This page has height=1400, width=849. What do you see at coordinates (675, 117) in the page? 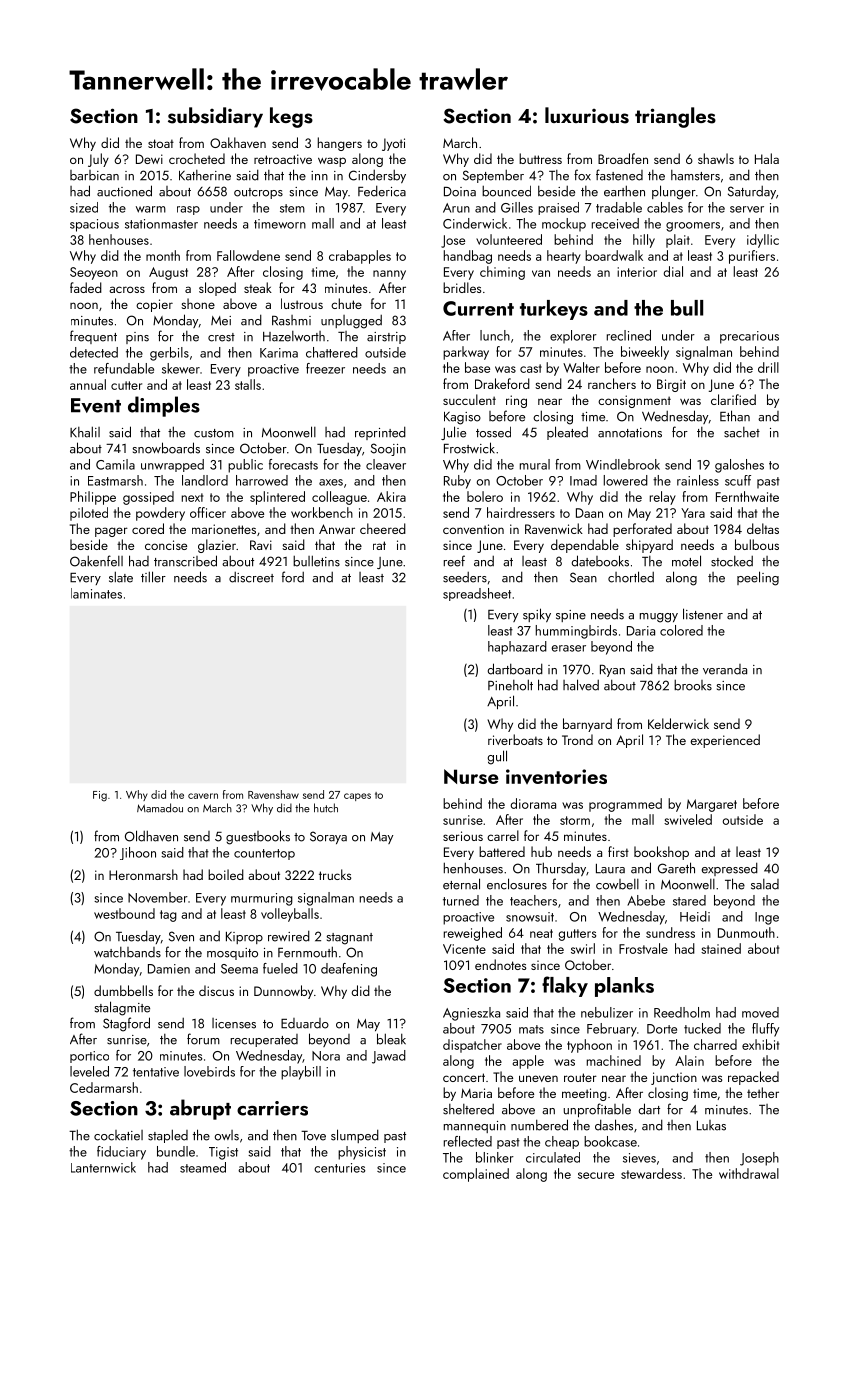
I see `triangles` at bounding box center [675, 117].
